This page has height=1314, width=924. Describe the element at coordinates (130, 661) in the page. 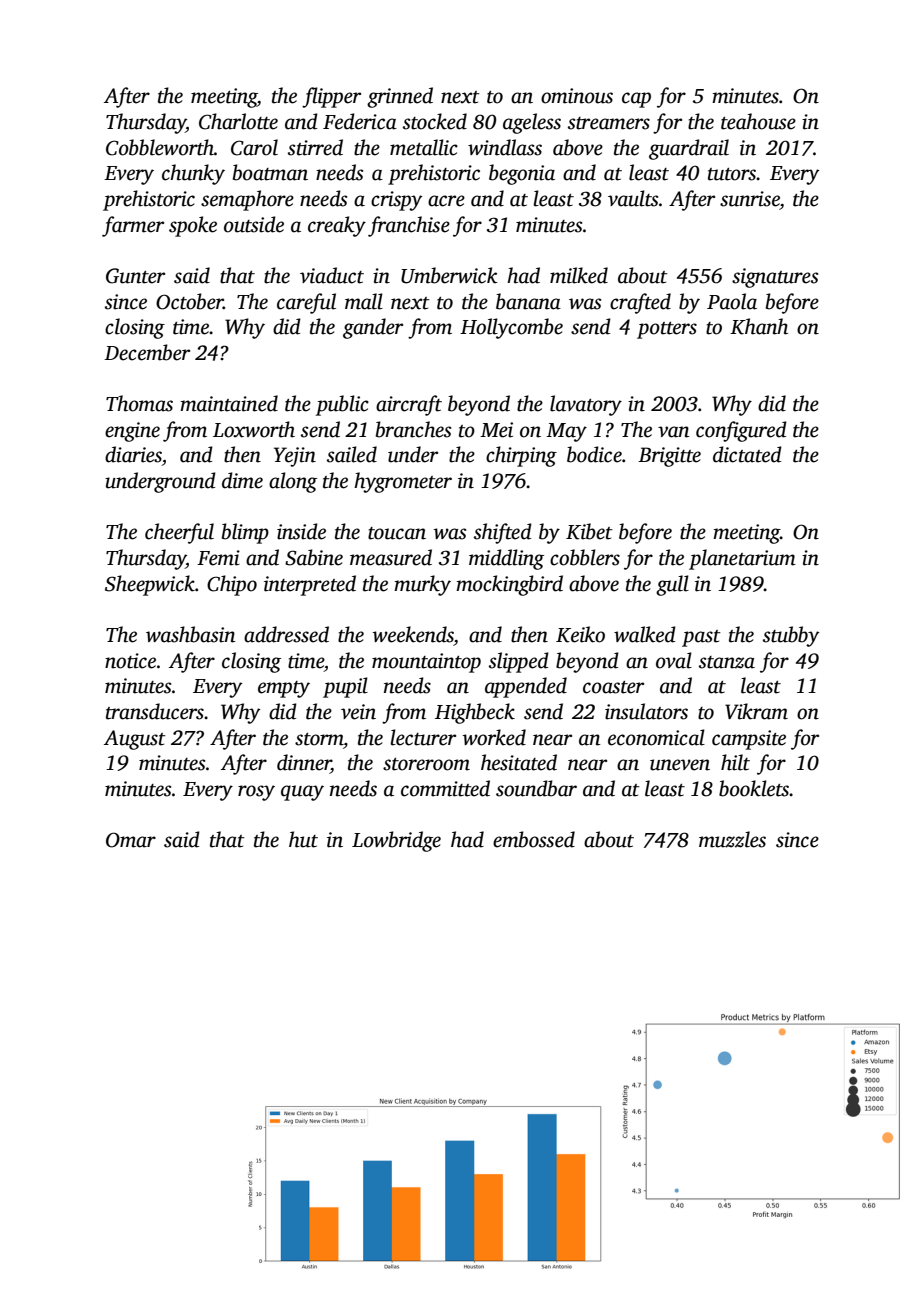

I see `notice` at that location.
